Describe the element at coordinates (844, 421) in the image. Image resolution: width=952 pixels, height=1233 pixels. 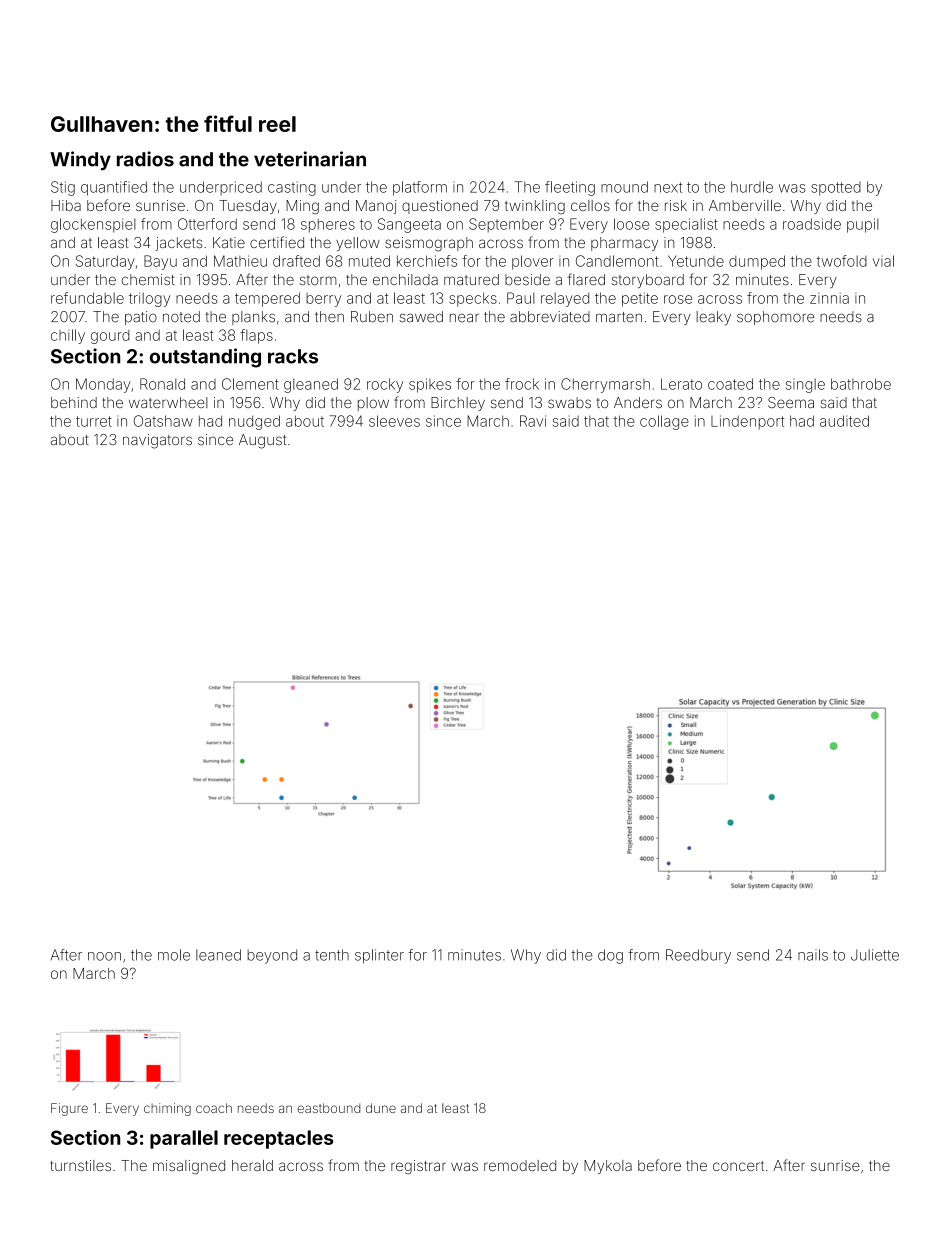
I see `audited` at that location.
